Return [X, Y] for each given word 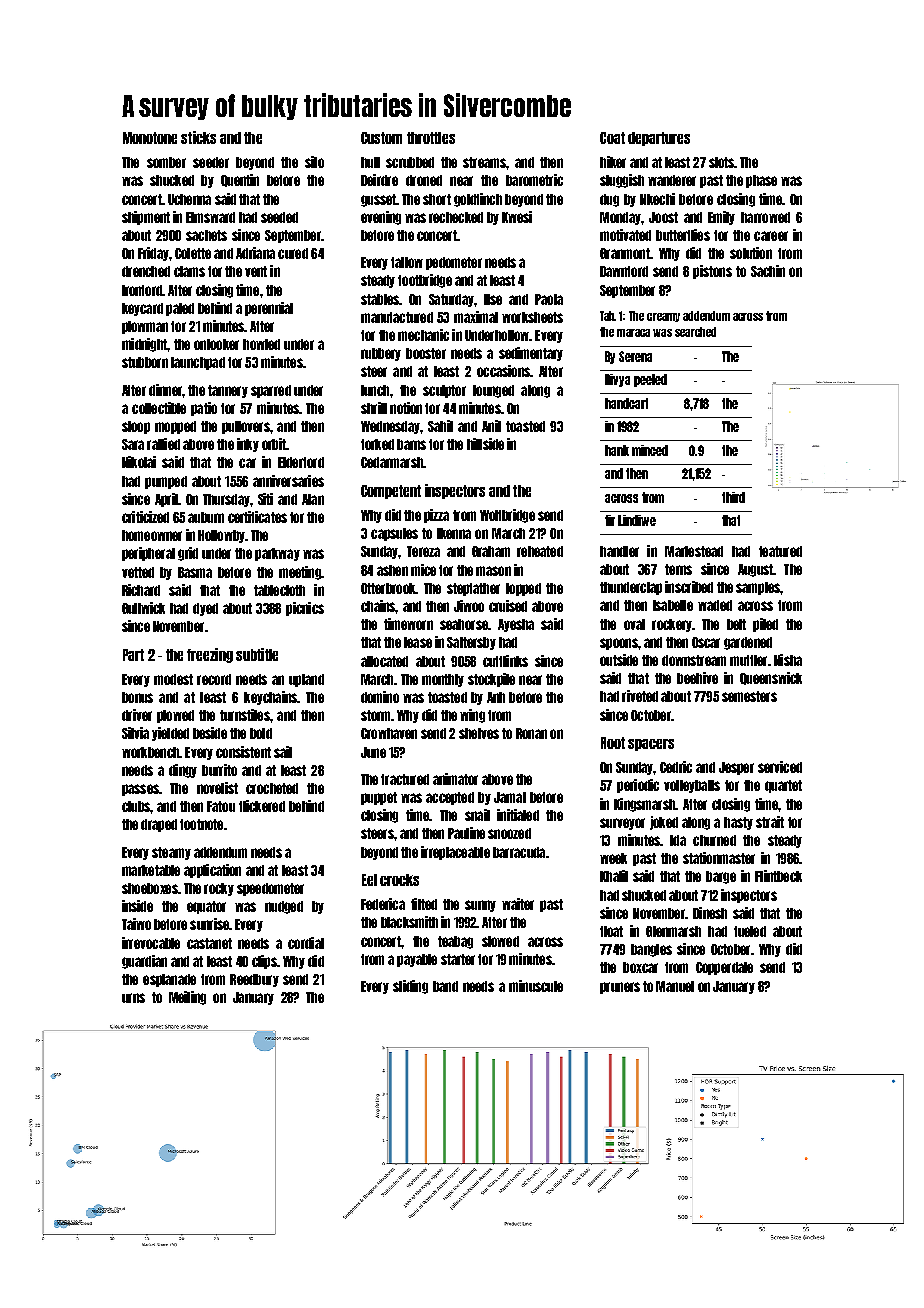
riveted [640, 696]
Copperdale [724, 968]
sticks [198, 137]
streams [484, 162]
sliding [410, 987]
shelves [479, 733]
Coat [612, 138]
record [214, 679]
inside [137, 906]
